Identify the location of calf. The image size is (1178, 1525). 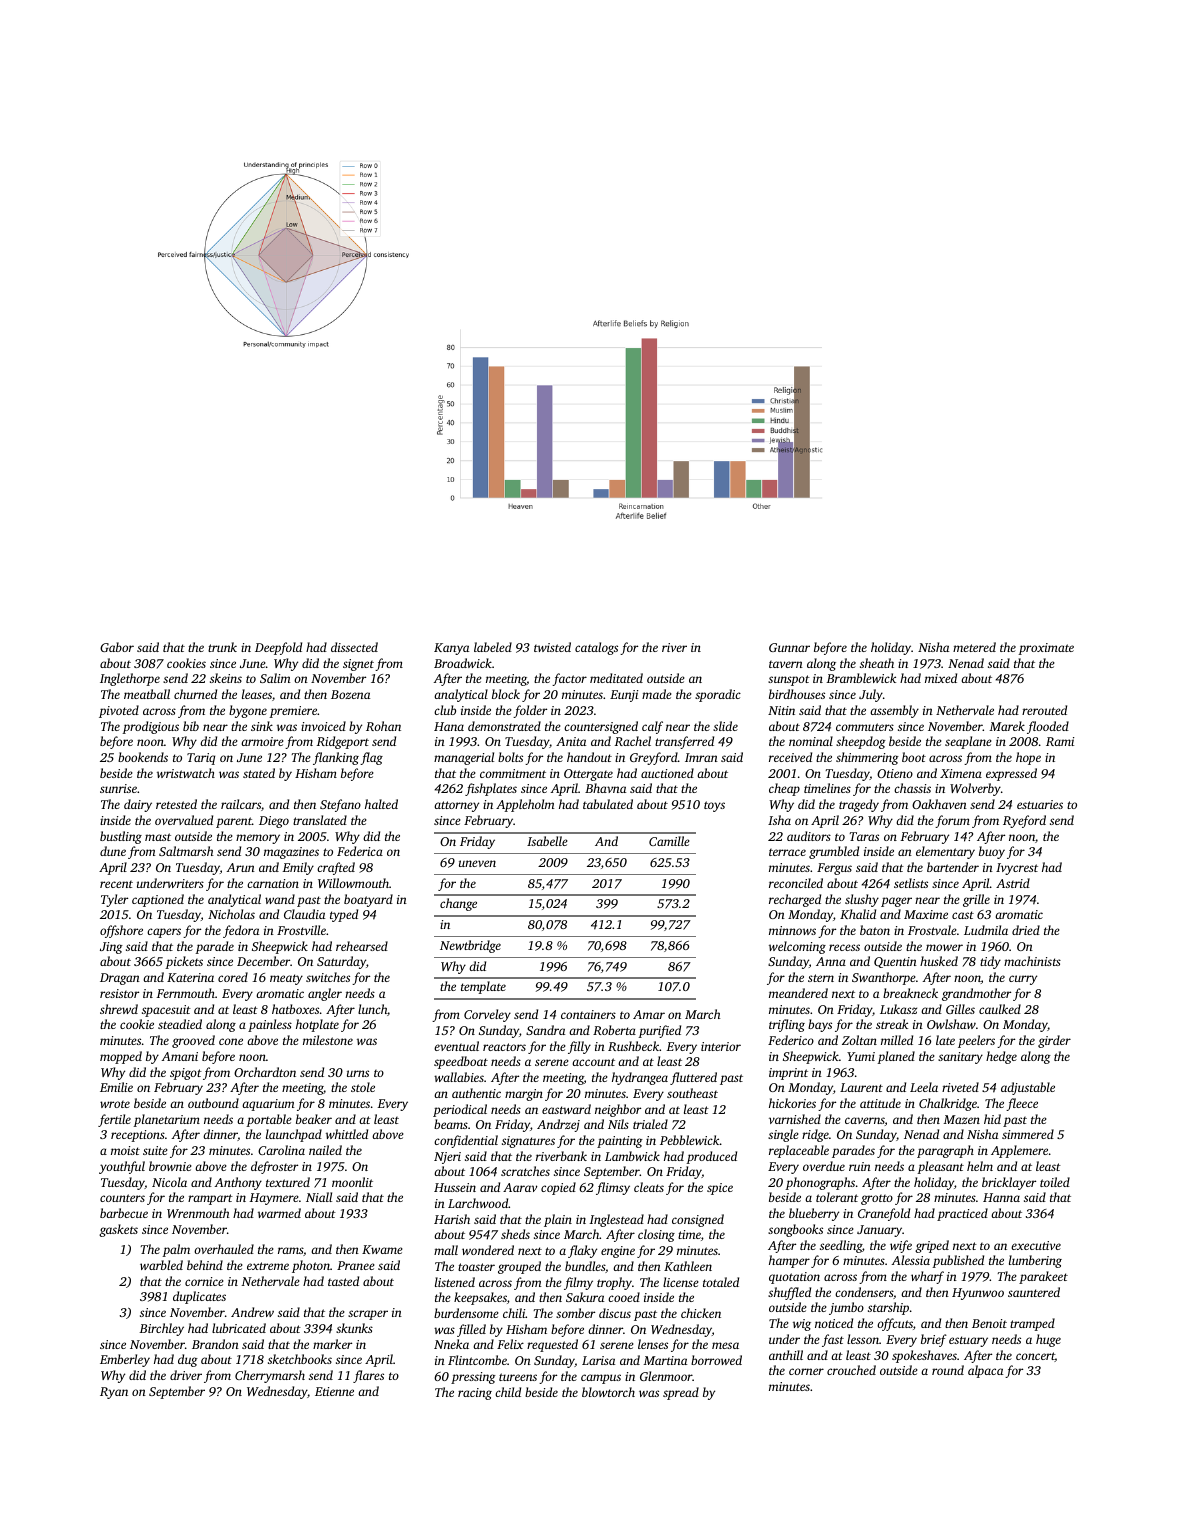
(652, 727).
